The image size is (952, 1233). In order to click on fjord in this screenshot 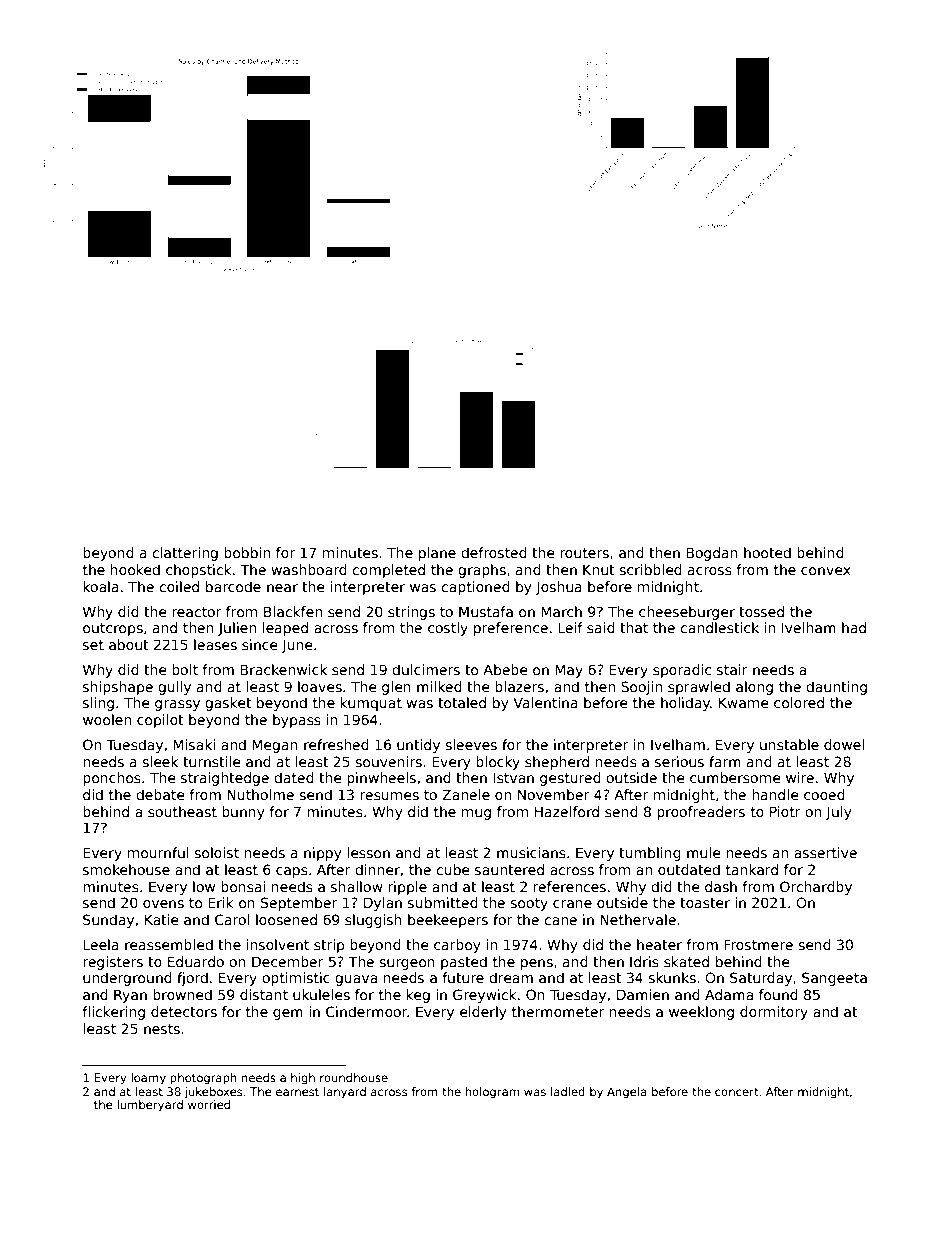, I will do `click(192, 979)`.
